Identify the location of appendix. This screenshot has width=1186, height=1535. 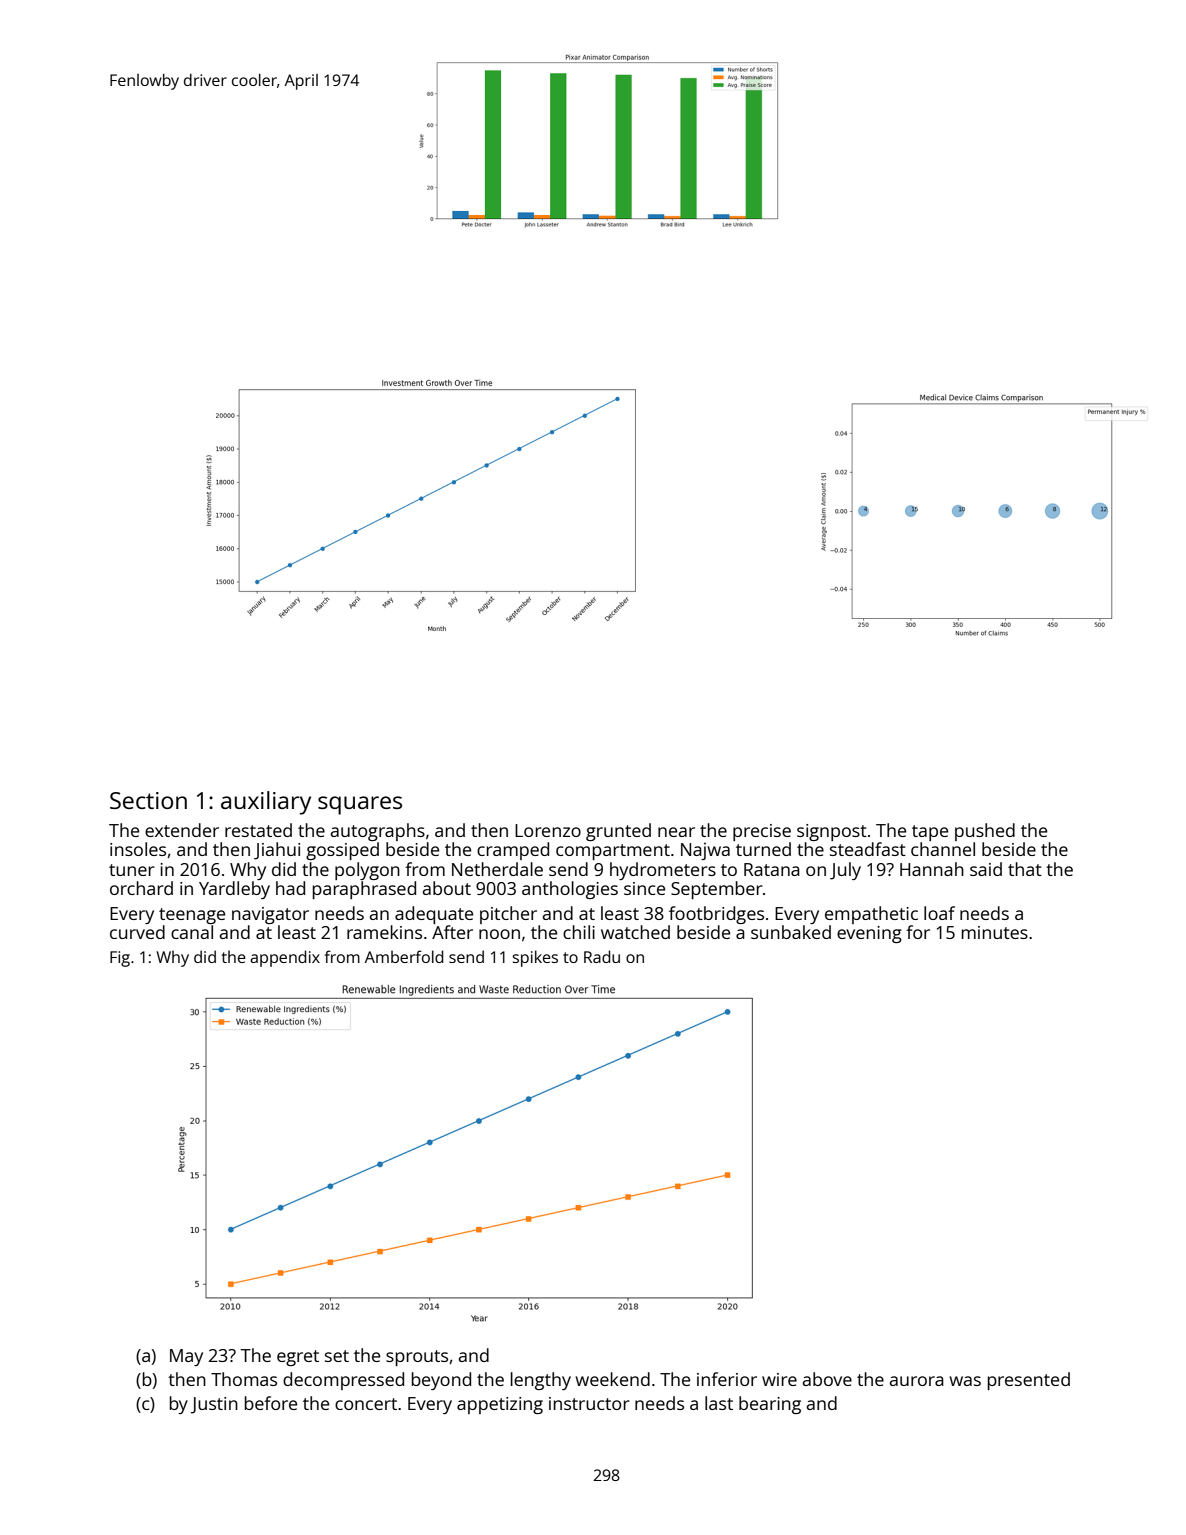
(285, 958).
